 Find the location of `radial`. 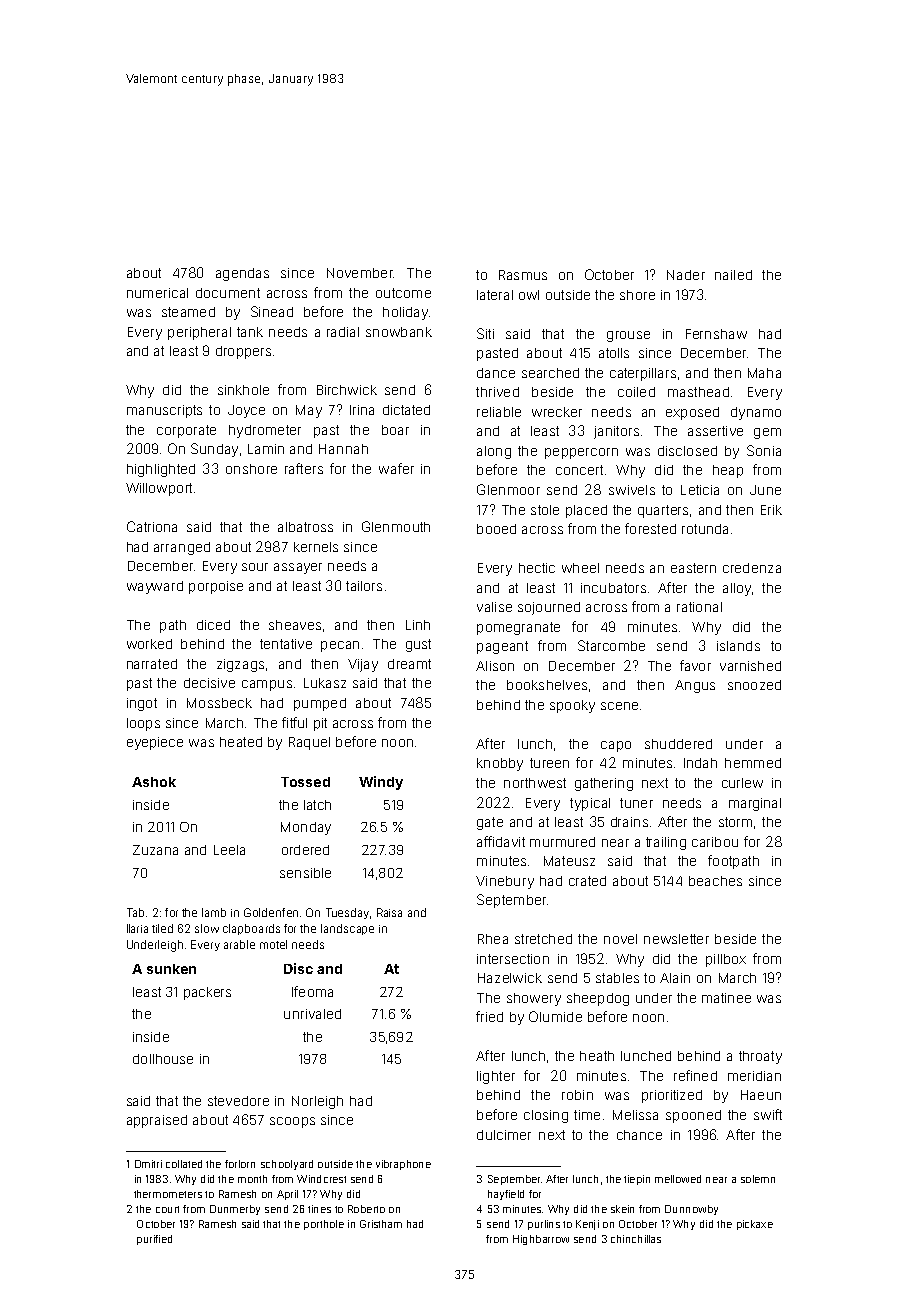

radial is located at coordinates (343, 332).
